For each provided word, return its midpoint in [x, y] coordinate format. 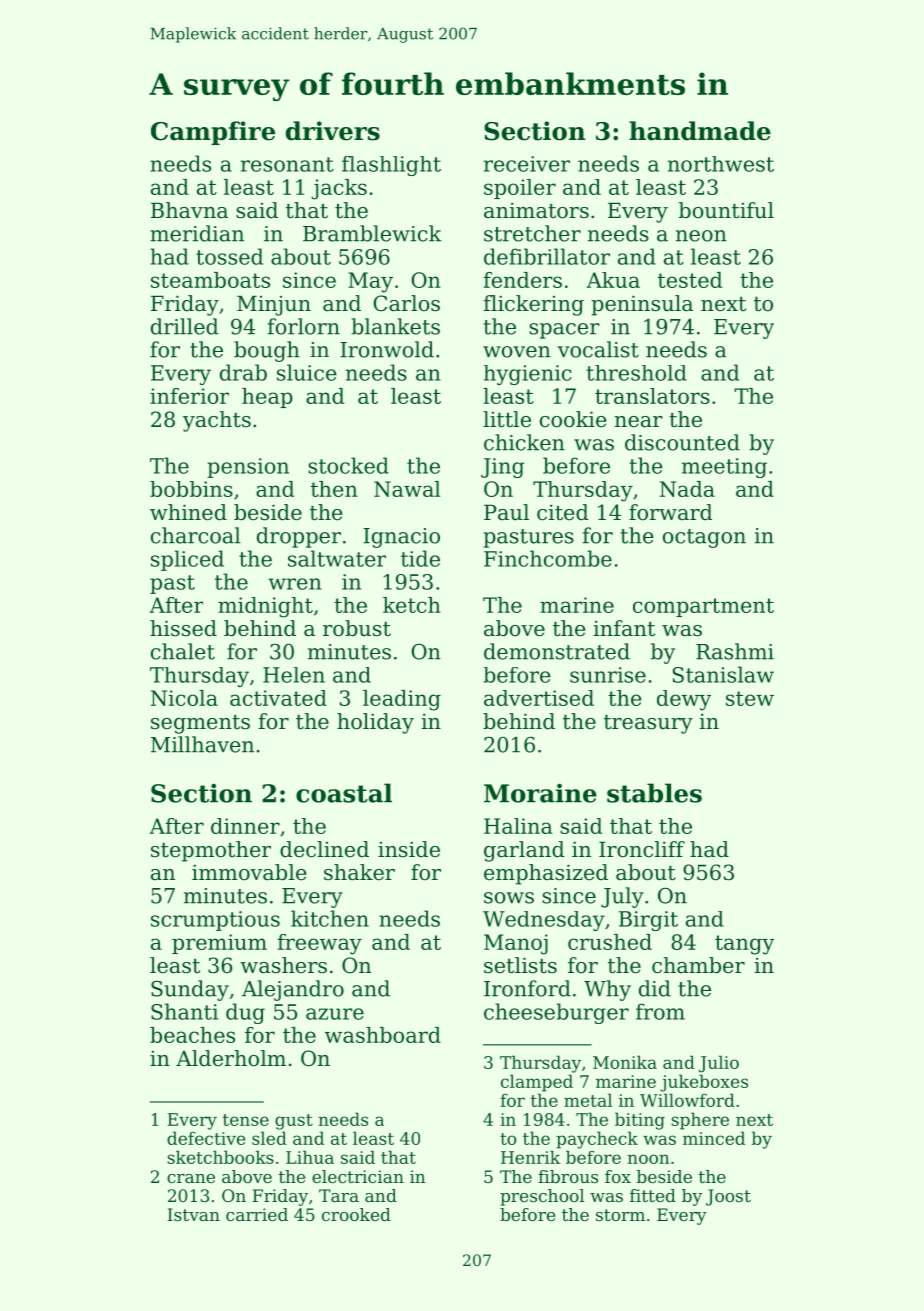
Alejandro [293, 990]
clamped [537, 1083]
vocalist [598, 349]
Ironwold [387, 349]
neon [701, 236]
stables [654, 793]
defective [206, 1138]
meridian [197, 233]
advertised [539, 698]
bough [267, 351]
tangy [744, 945]
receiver [527, 164]
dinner [245, 826]
